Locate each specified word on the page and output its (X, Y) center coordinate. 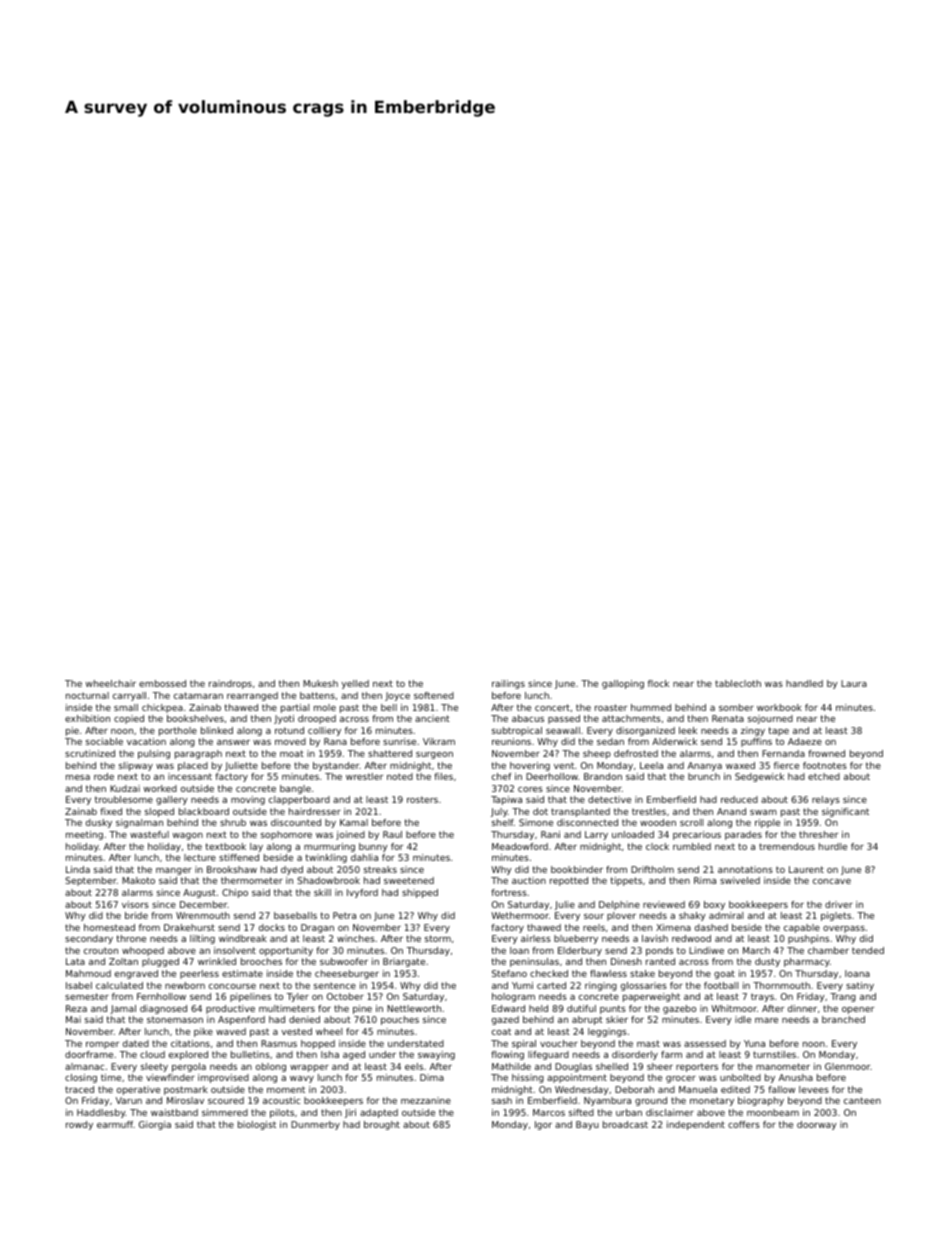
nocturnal (87, 695)
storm (438, 938)
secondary (89, 939)
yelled (355, 684)
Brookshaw (232, 869)
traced (79, 1089)
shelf (503, 822)
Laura (854, 683)
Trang (843, 997)
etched (824, 776)
